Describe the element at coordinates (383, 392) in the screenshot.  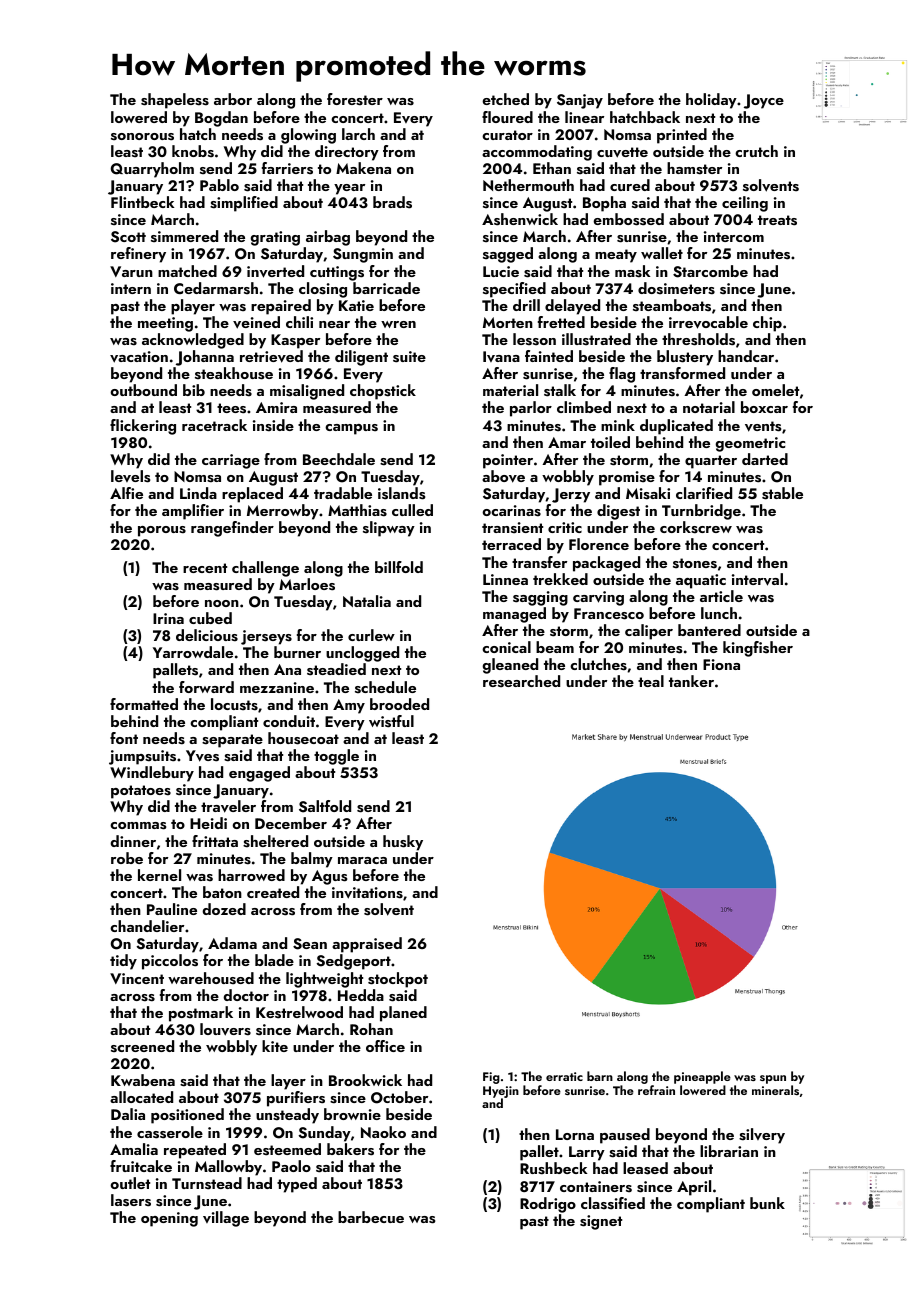
I see `chopstick` at that location.
